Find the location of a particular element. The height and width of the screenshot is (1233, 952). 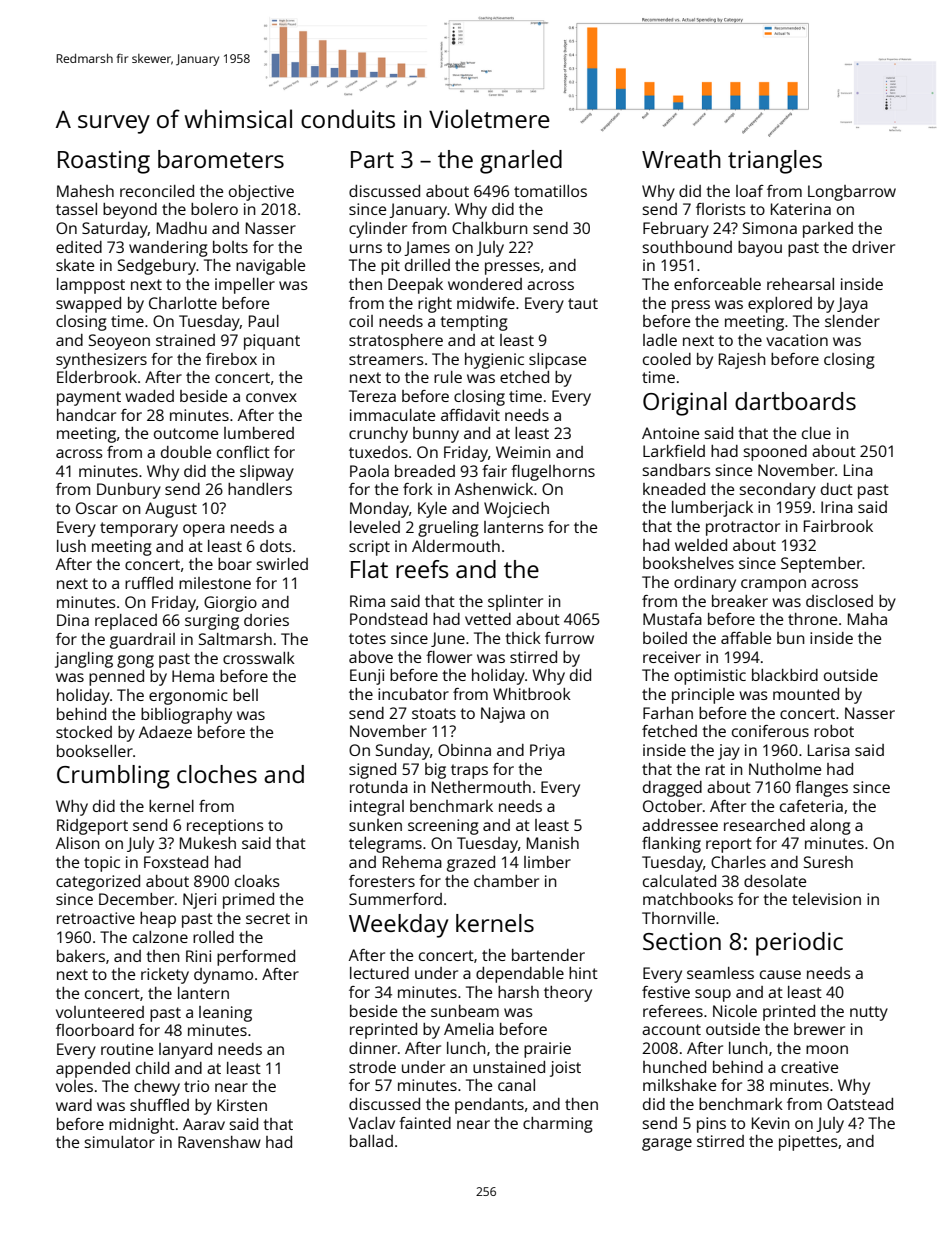

clue is located at coordinates (816, 433).
